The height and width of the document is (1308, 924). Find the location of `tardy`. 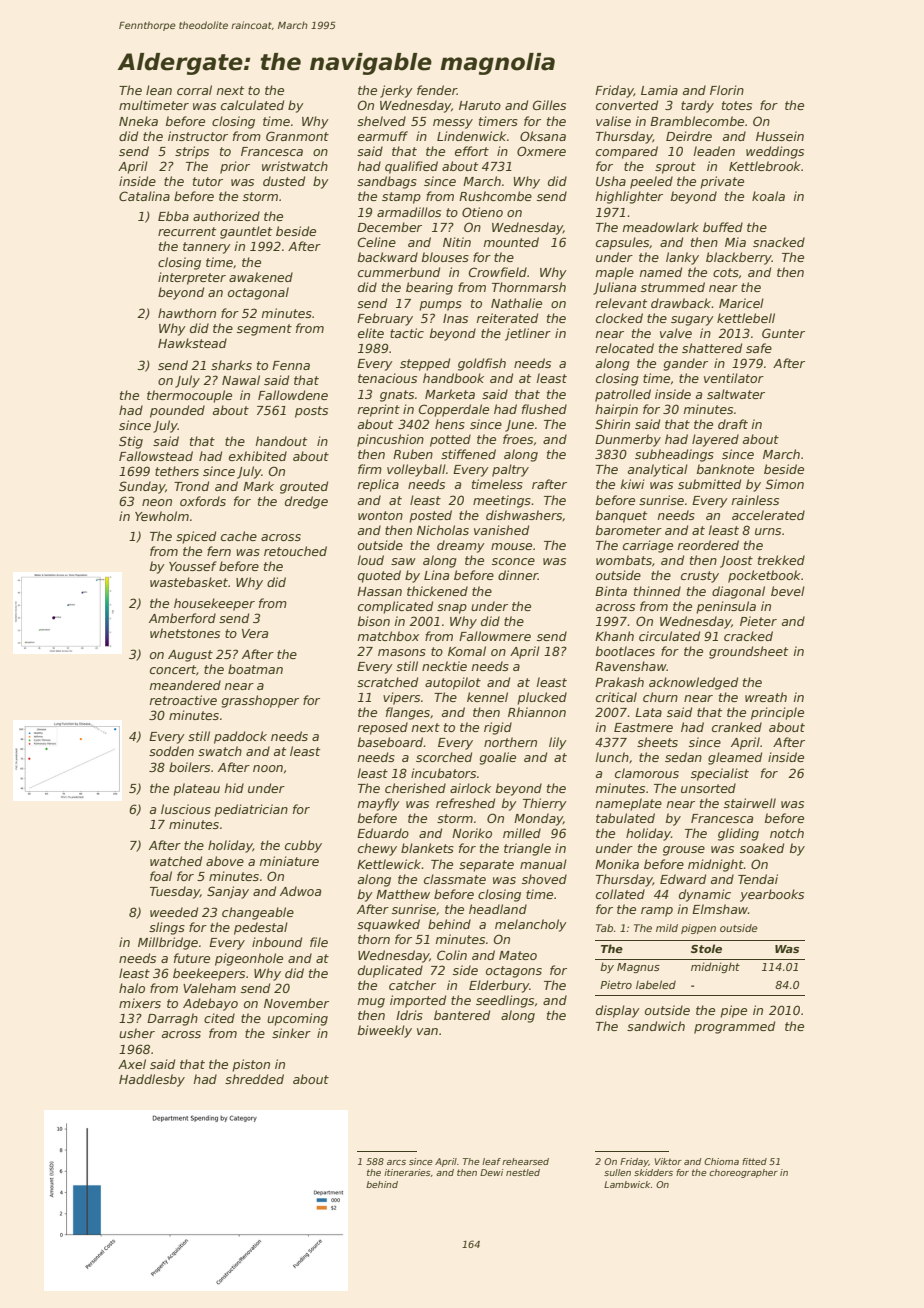

tardy is located at coordinates (697, 106).
